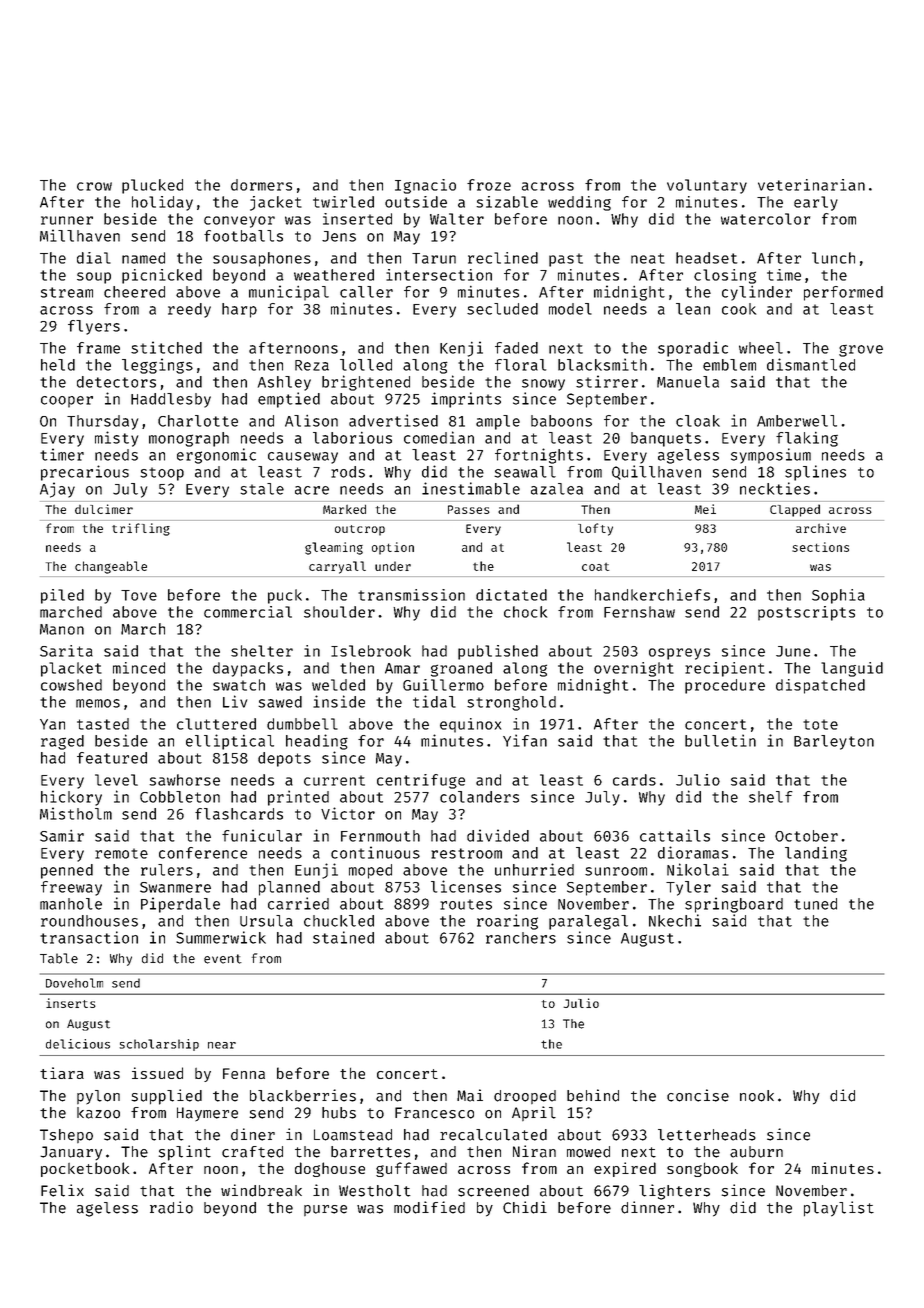  Describe the element at coordinates (811, 364) in the image. I see `dismantled` at that location.
